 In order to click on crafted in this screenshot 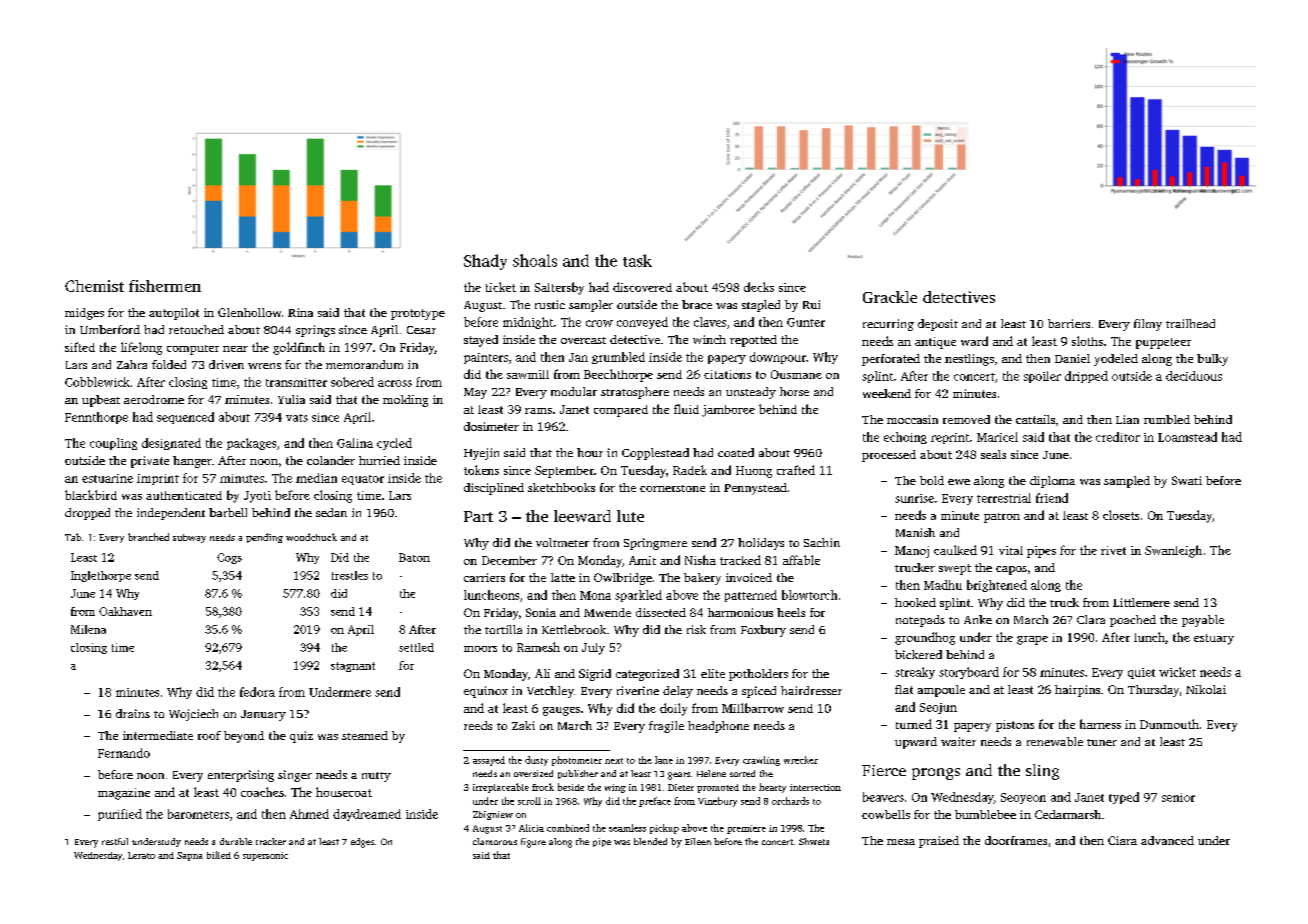, I will do `click(796, 470)`.
